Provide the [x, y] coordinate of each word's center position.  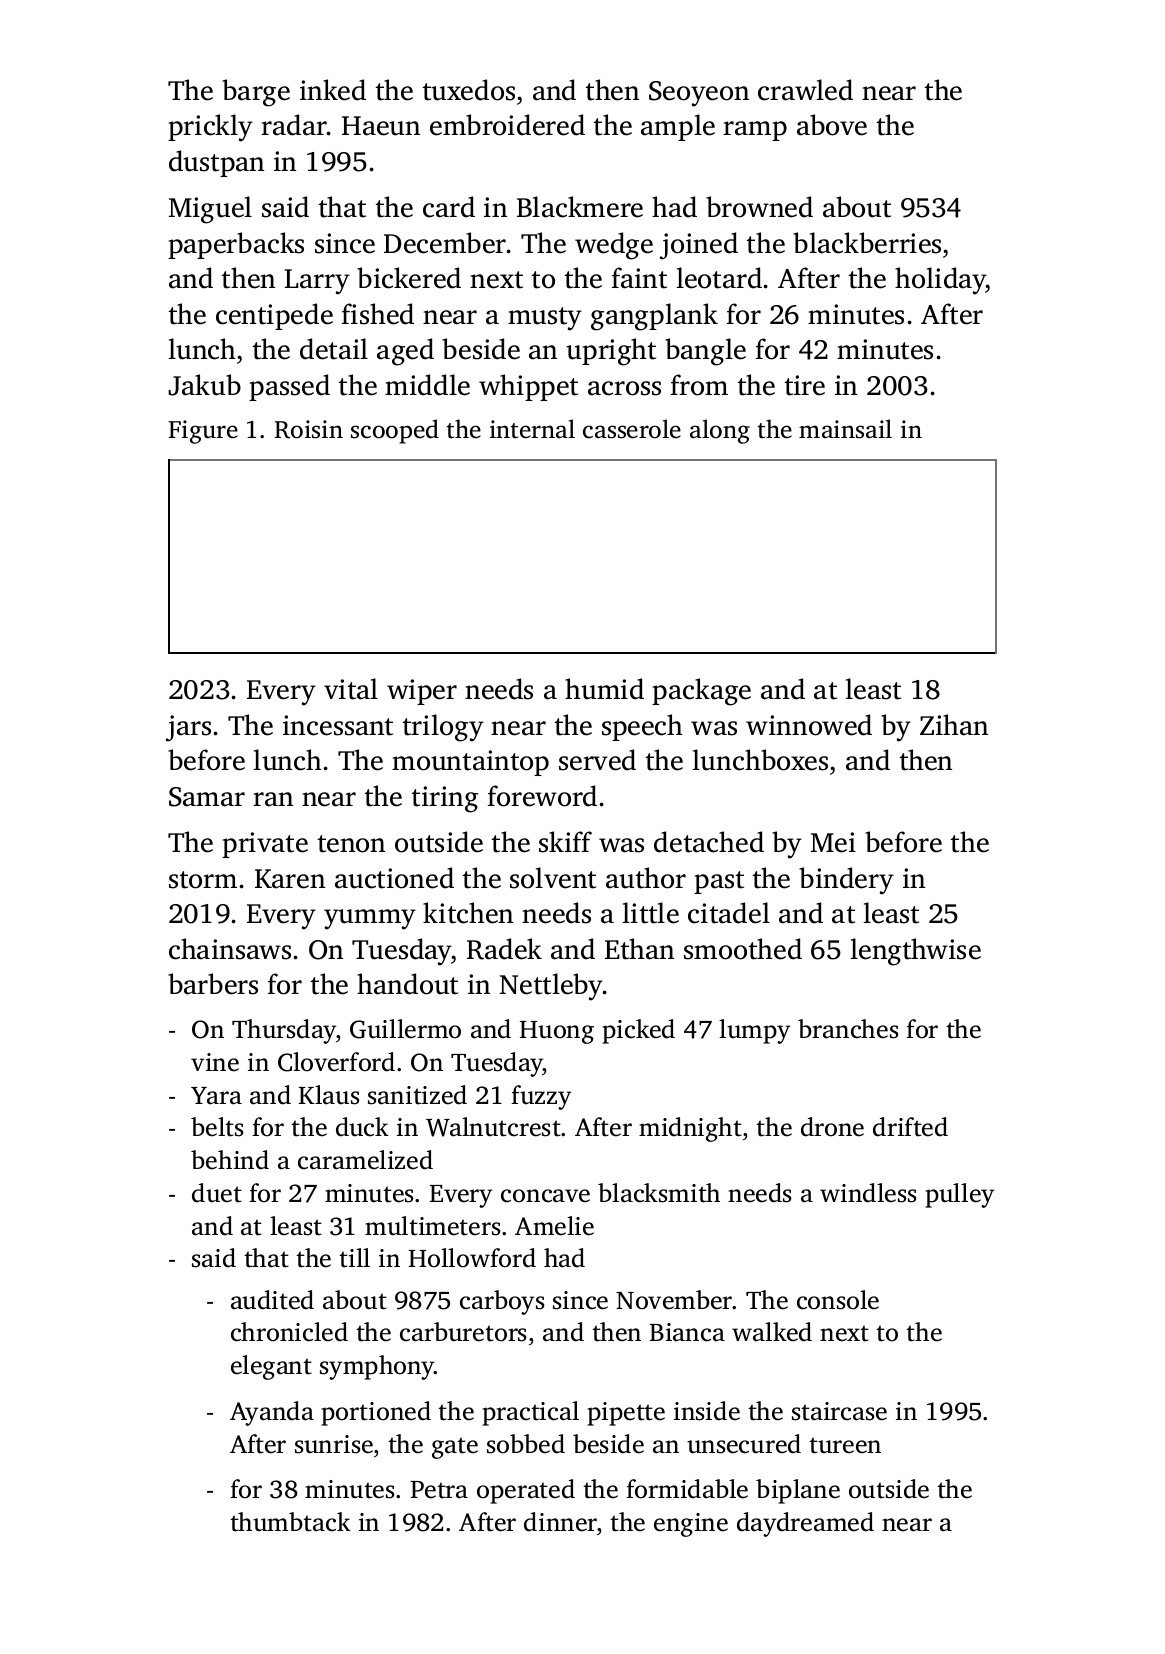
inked [333, 90]
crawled [805, 90]
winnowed [809, 725]
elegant [271, 1367]
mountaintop [470, 763]
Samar [207, 797]
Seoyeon [699, 94]
